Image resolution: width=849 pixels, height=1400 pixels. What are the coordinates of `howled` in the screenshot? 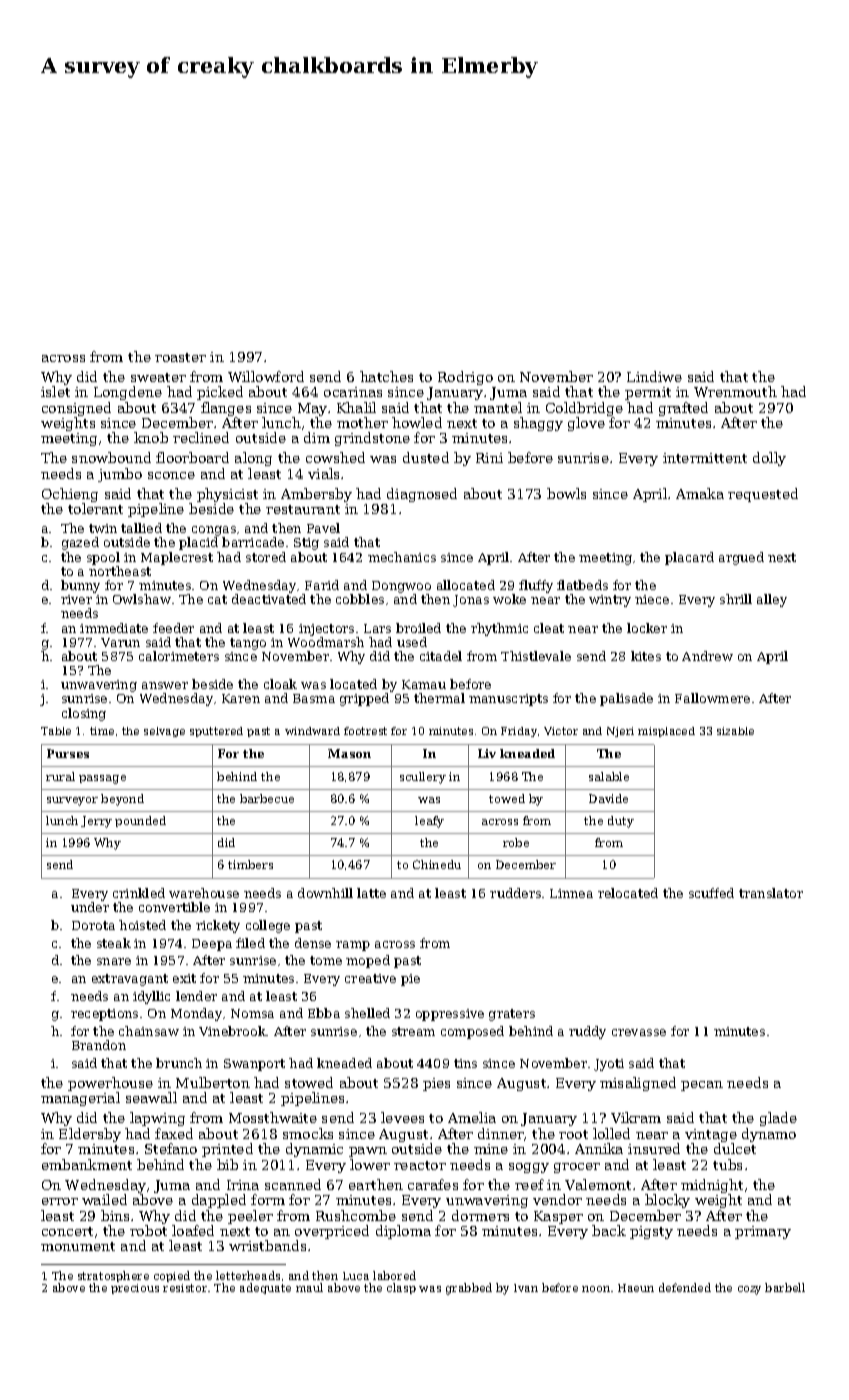 It's located at (417, 422).
